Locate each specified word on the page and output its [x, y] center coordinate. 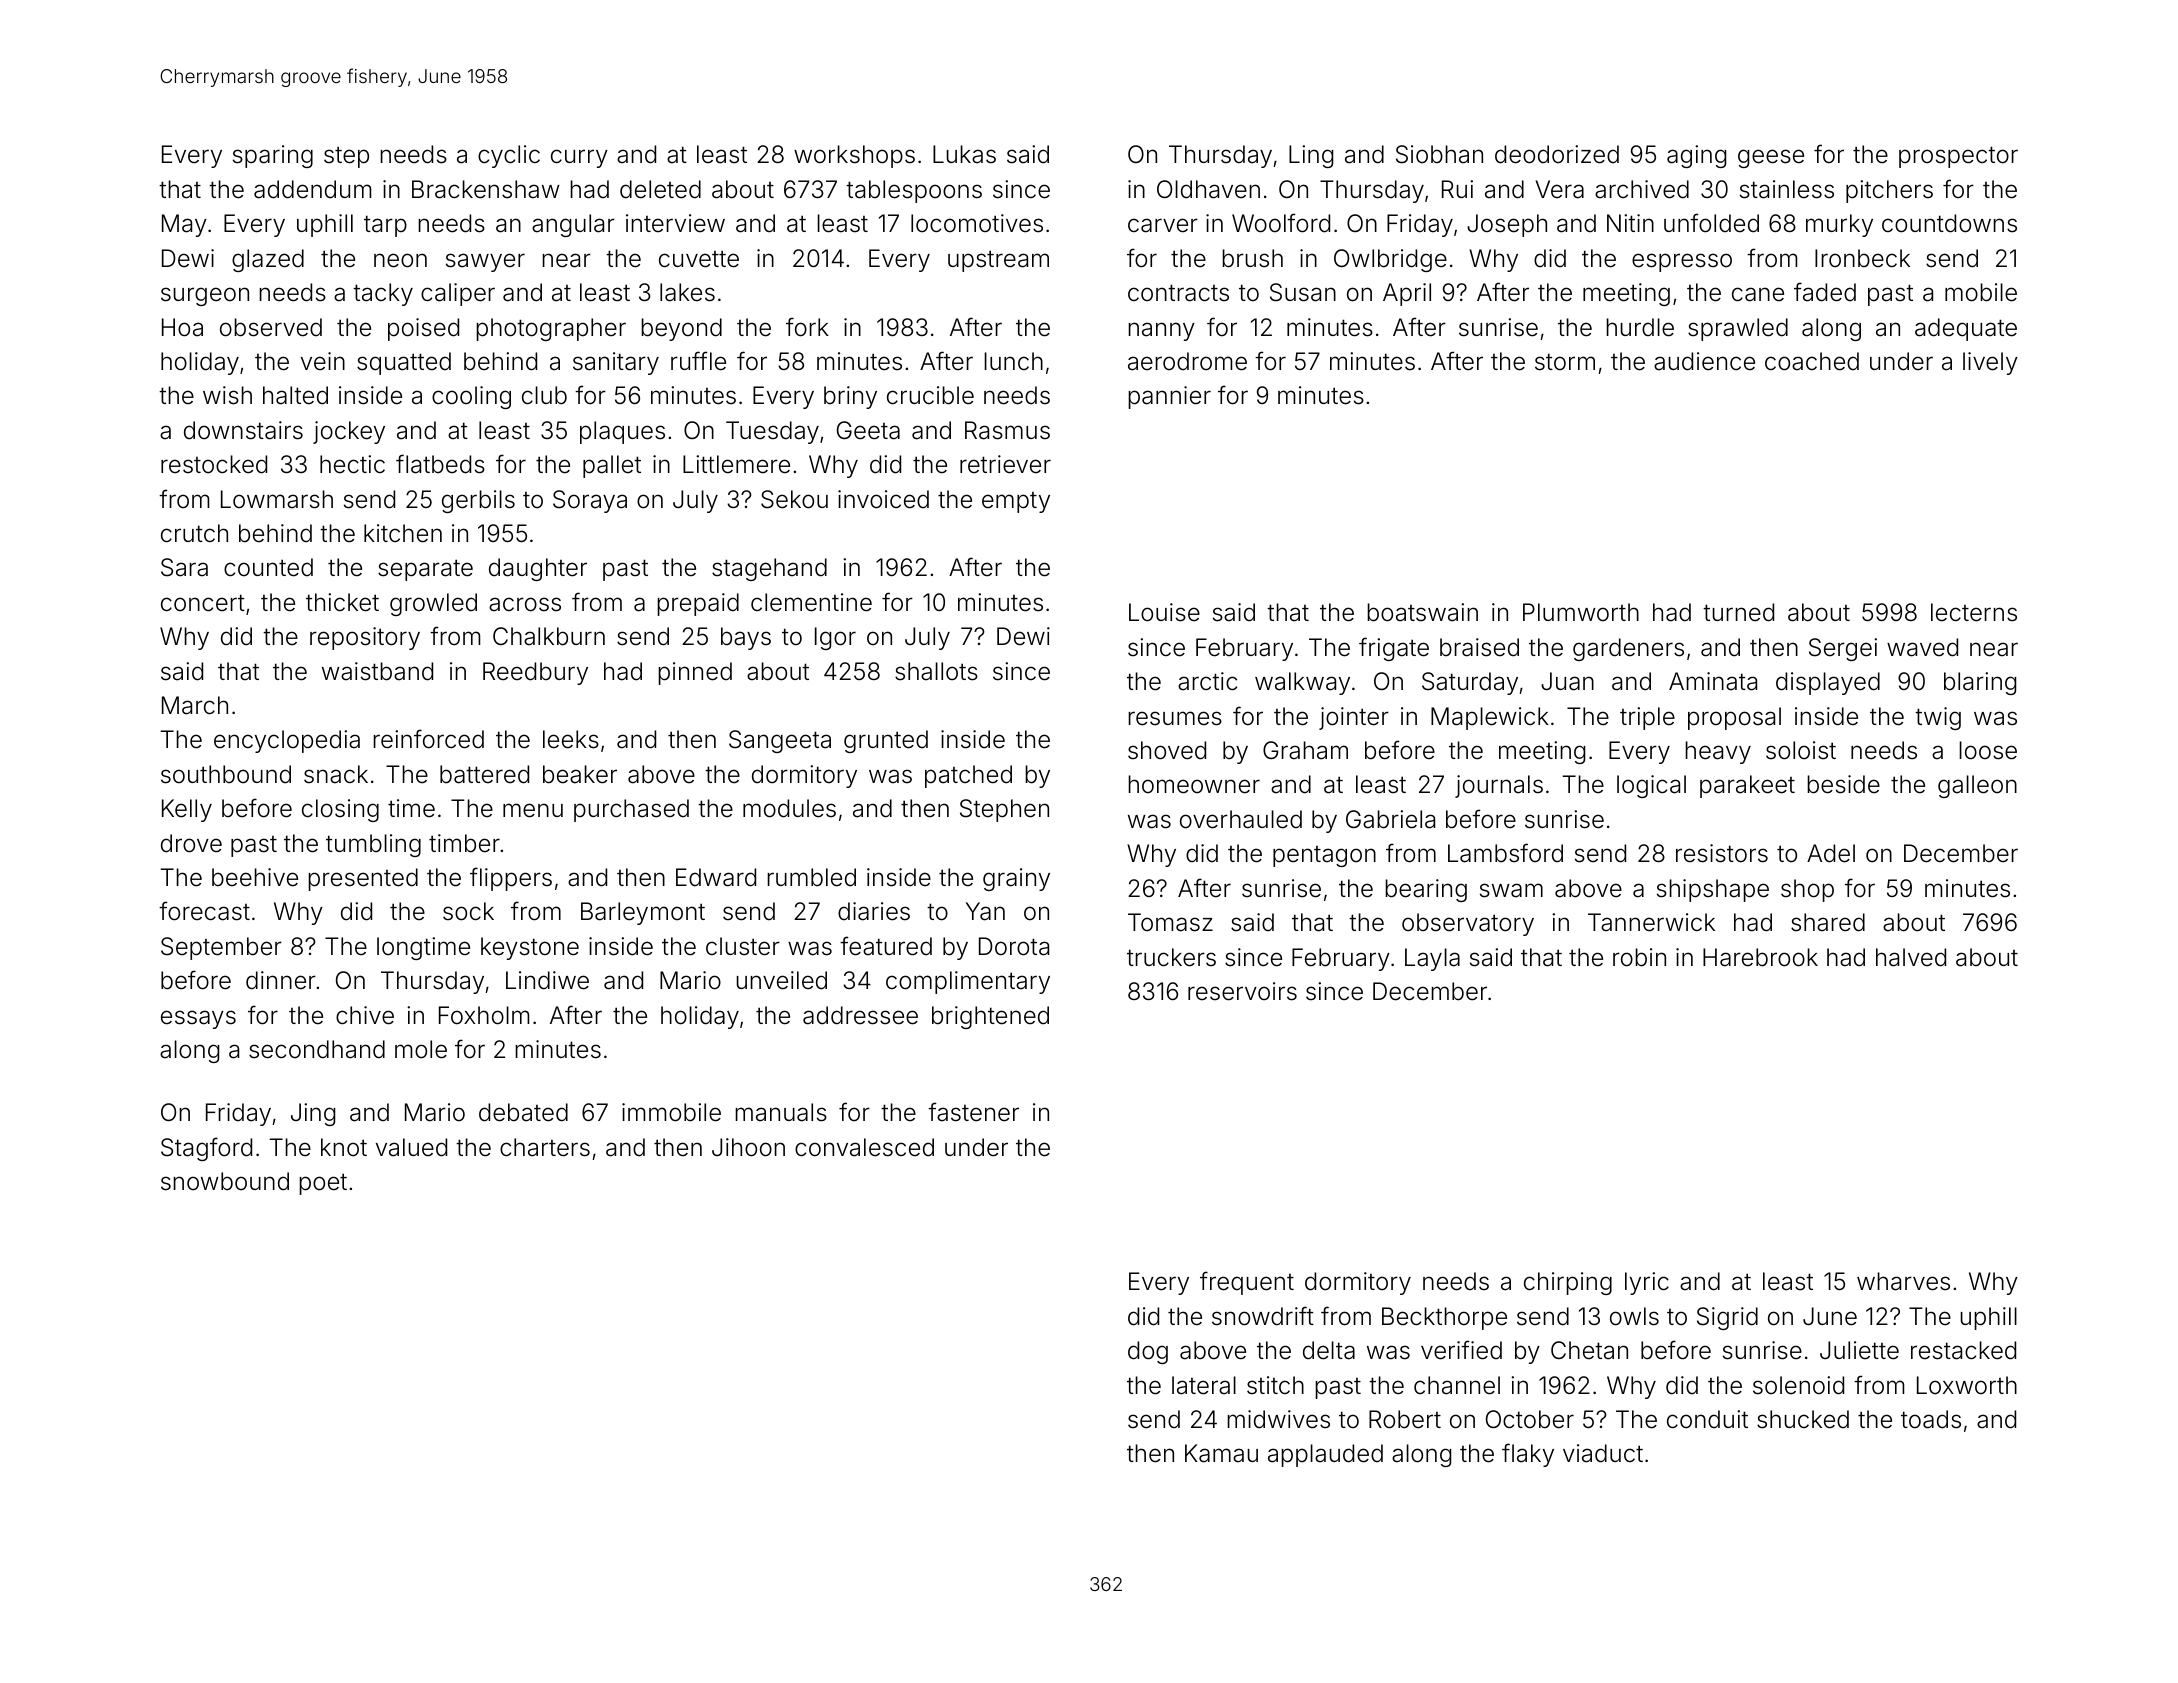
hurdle [1640, 327]
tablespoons [914, 191]
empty [1016, 502]
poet [323, 1184]
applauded [1325, 1455]
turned [1738, 612]
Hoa [182, 327]
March [195, 705]
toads [1931, 1419]
